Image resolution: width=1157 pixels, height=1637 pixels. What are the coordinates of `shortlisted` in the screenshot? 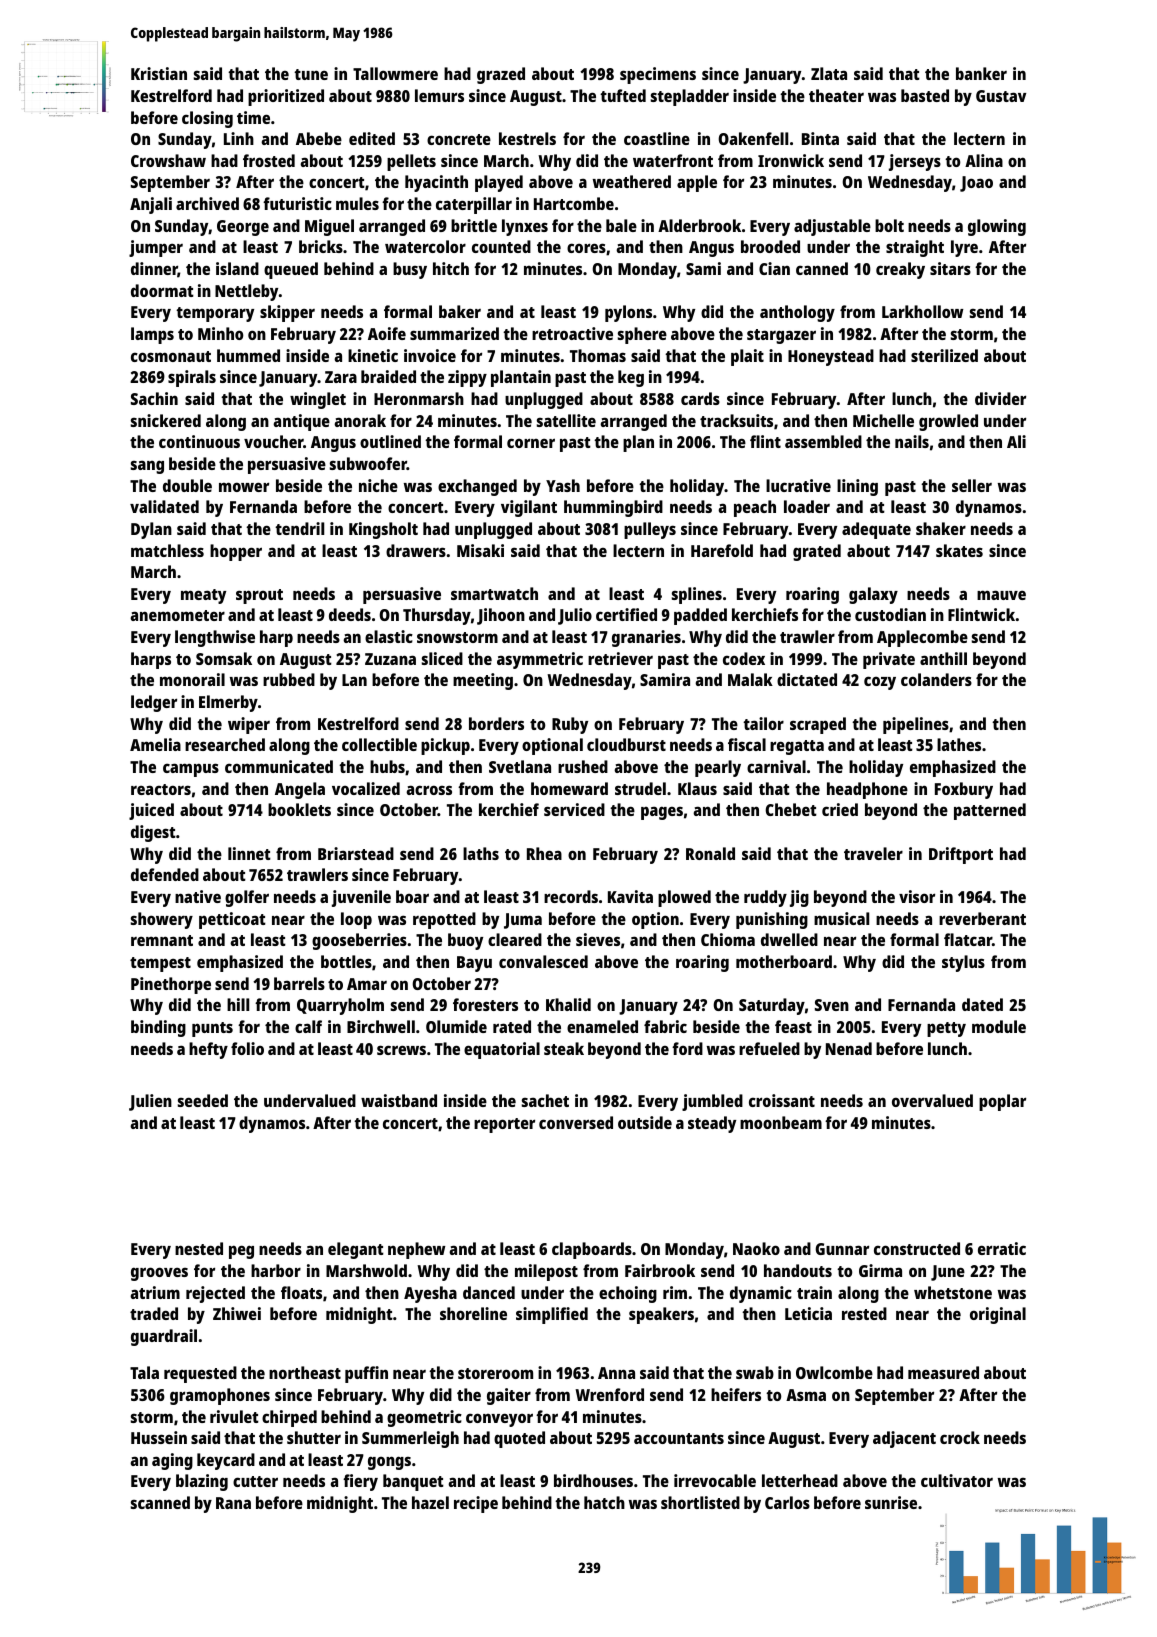 It's located at (700, 1502).
